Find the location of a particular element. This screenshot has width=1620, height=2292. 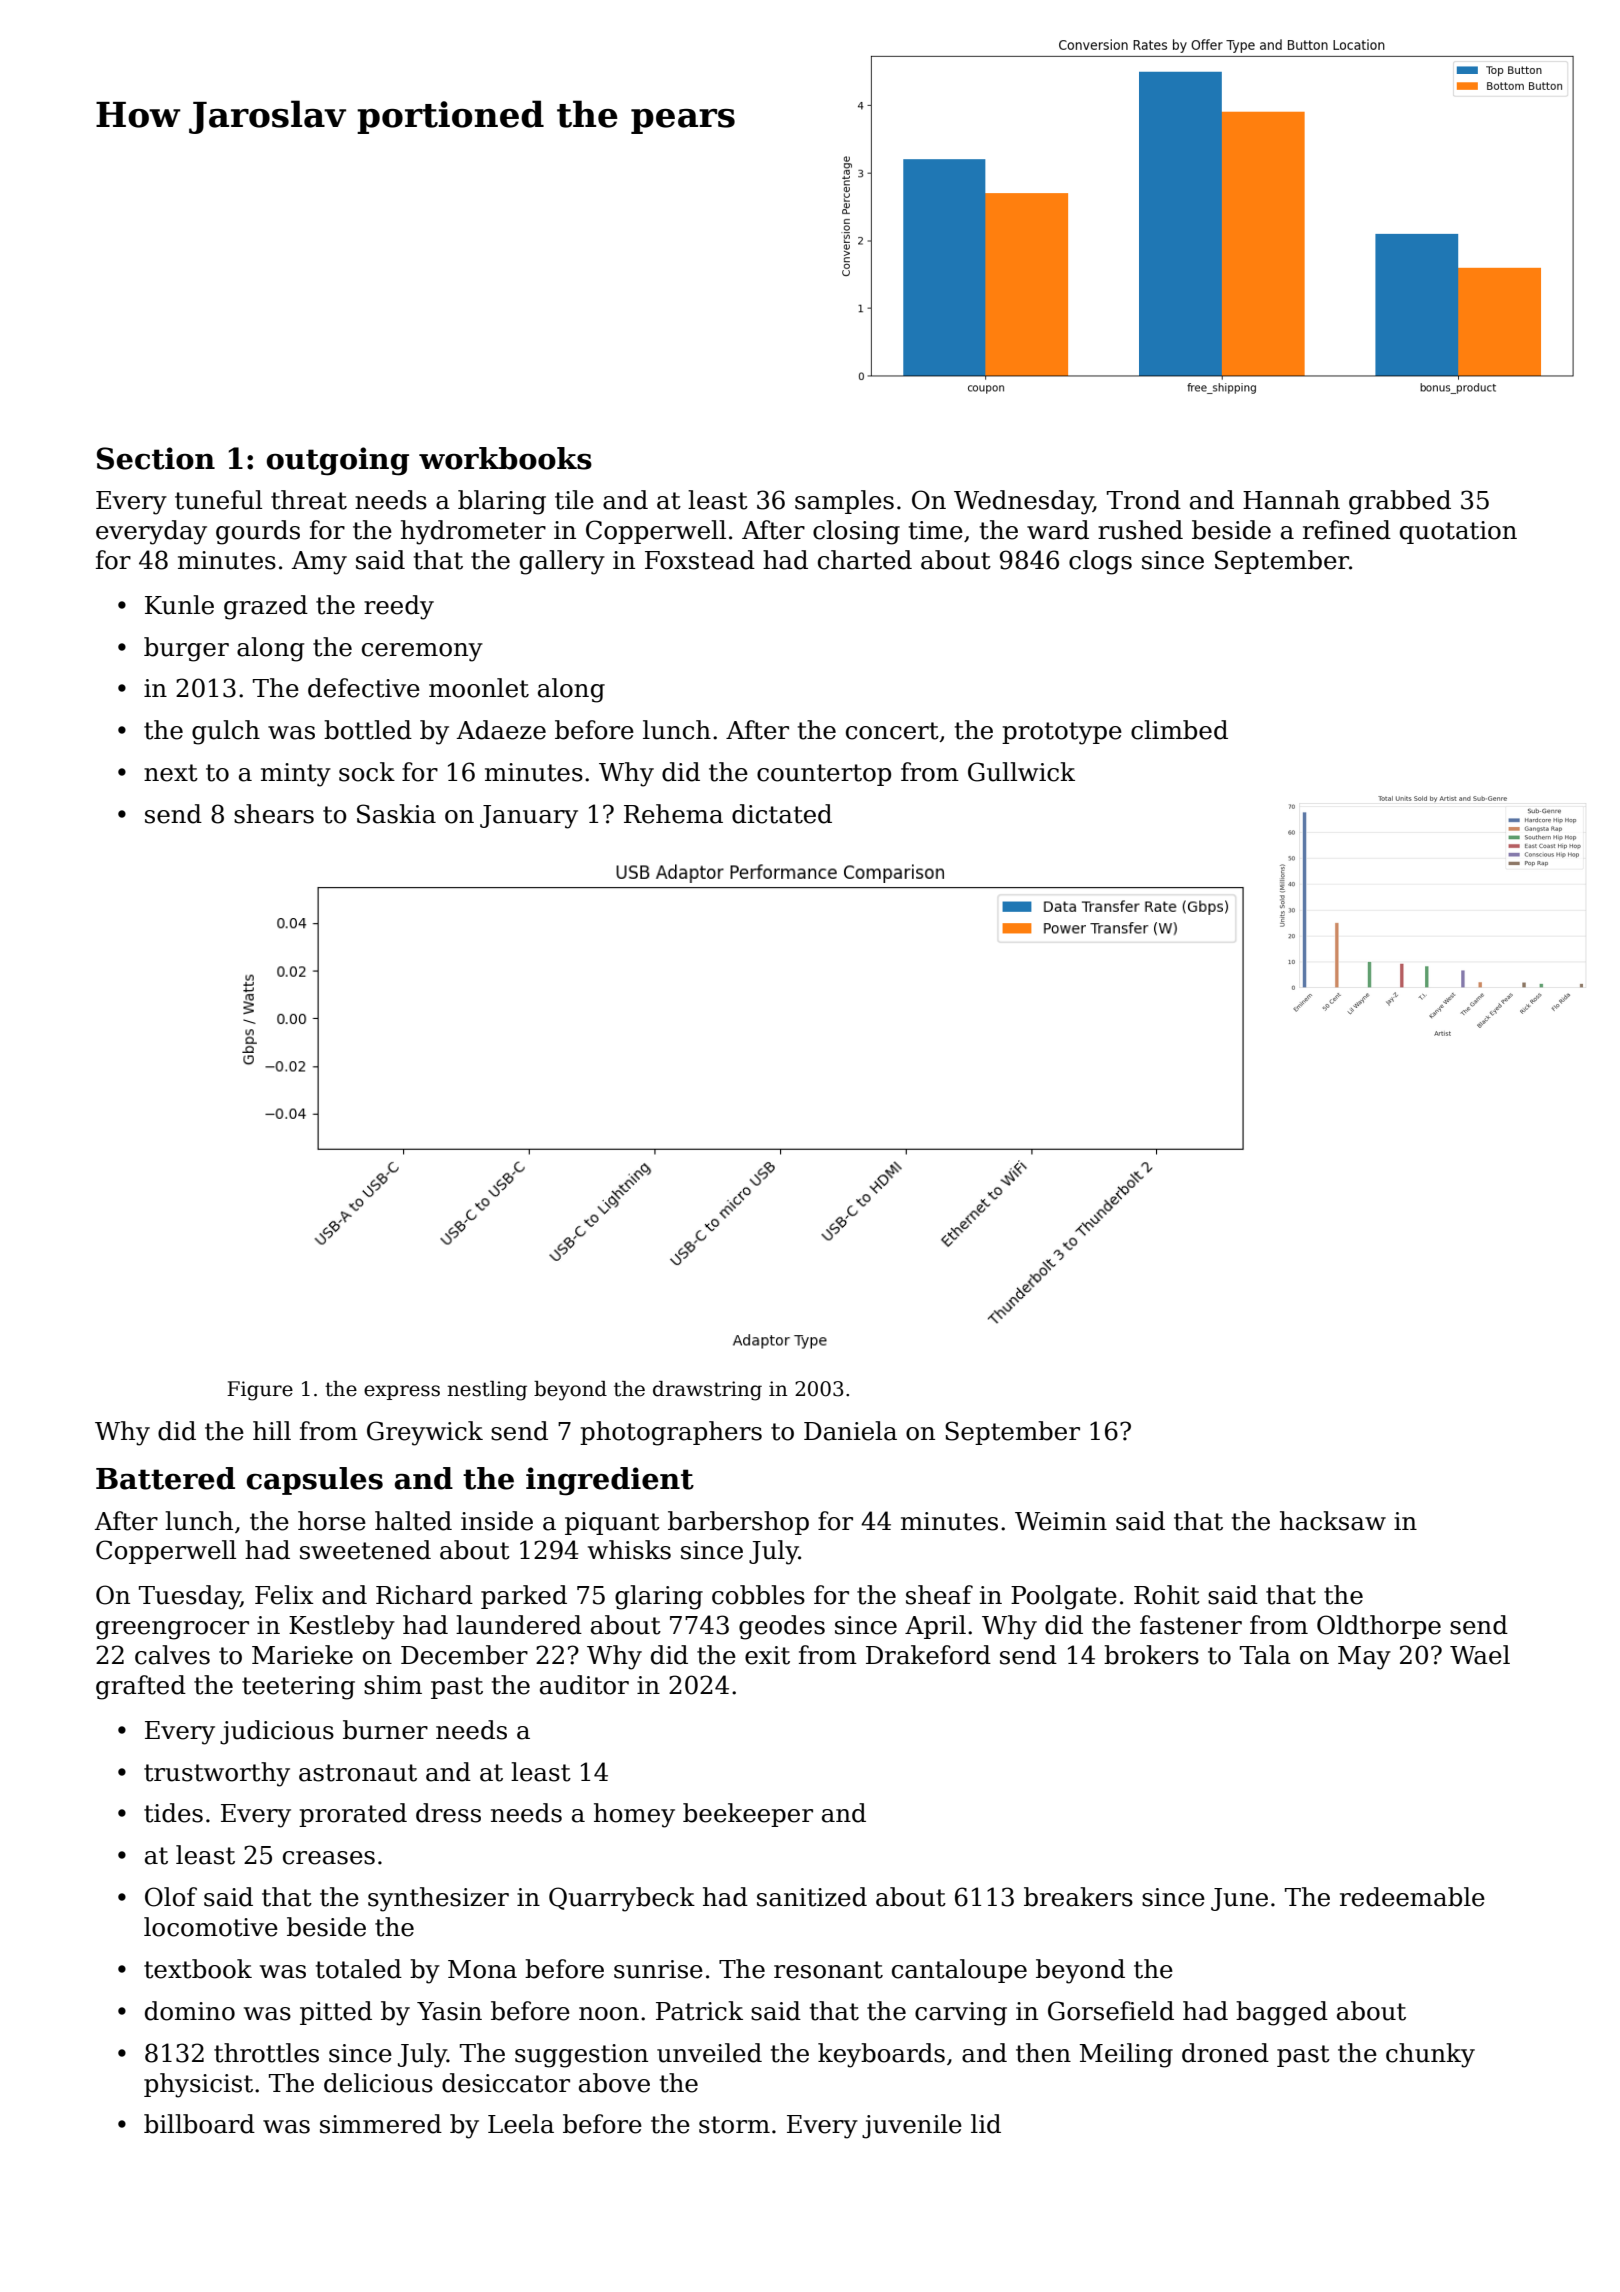

simmered is located at coordinates (381, 2124).
